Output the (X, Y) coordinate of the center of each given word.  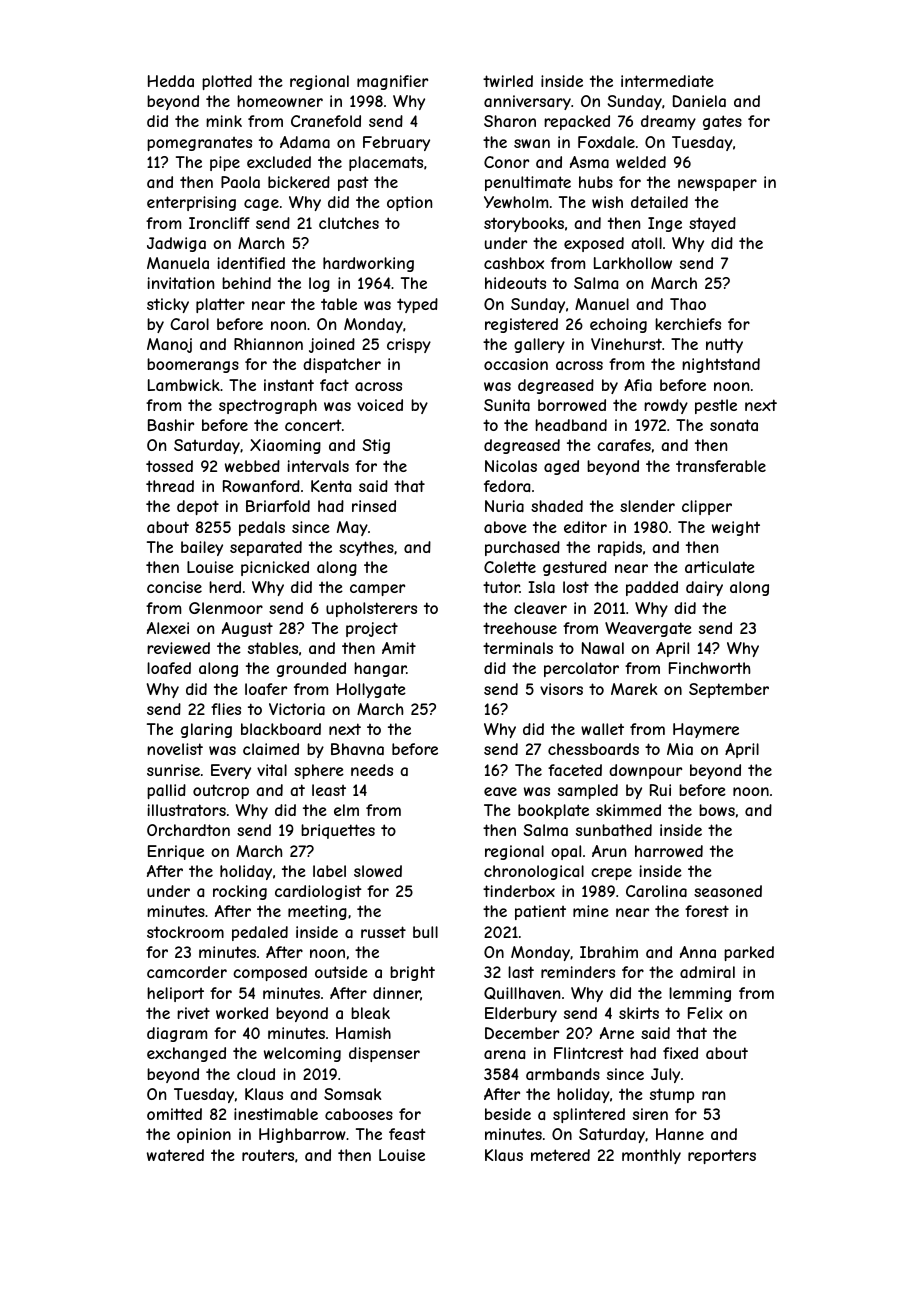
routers (268, 1155)
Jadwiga (176, 244)
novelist (175, 749)
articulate (720, 567)
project (372, 629)
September (729, 690)
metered (560, 1155)
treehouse (520, 628)
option (409, 203)
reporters (722, 1156)
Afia (638, 385)
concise (174, 587)
